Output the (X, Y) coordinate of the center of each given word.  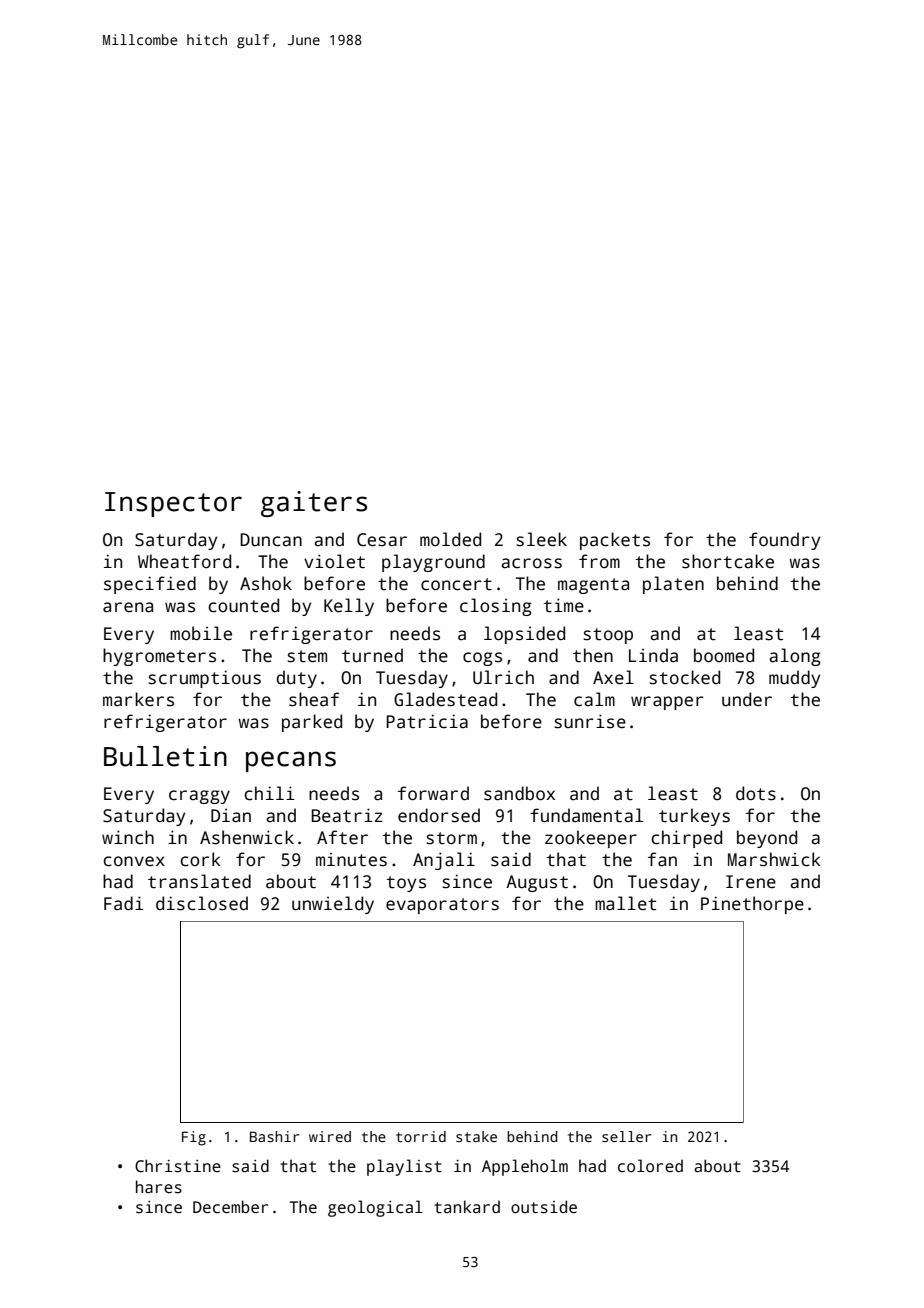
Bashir (274, 1136)
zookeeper (591, 839)
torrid (421, 1136)
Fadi (124, 903)
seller (626, 1136)
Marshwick (774, 859)
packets (615, 541)
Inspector (173, 504)
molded (450, 539)
